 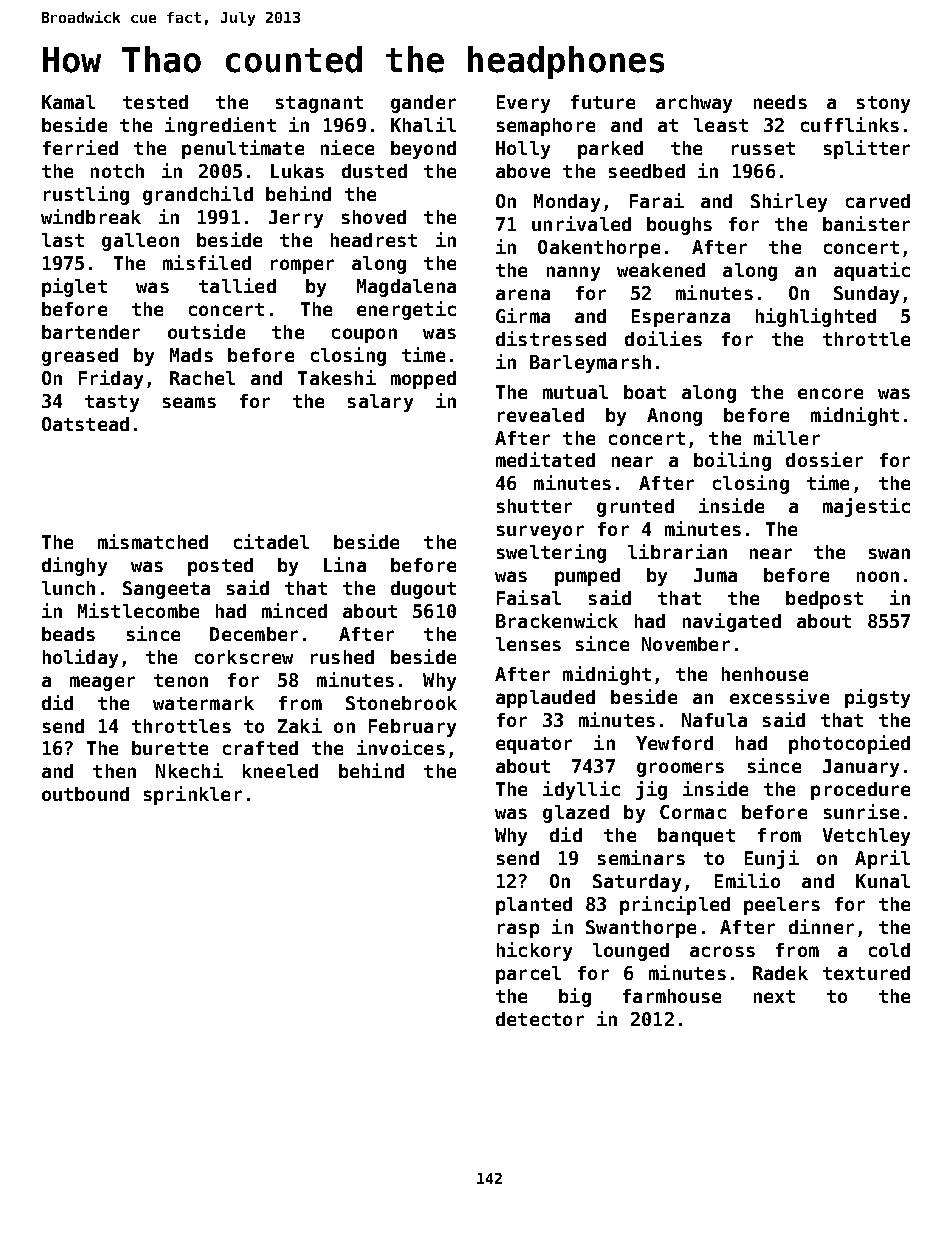 I want to click on meditated, so click(x=545, y=459).
